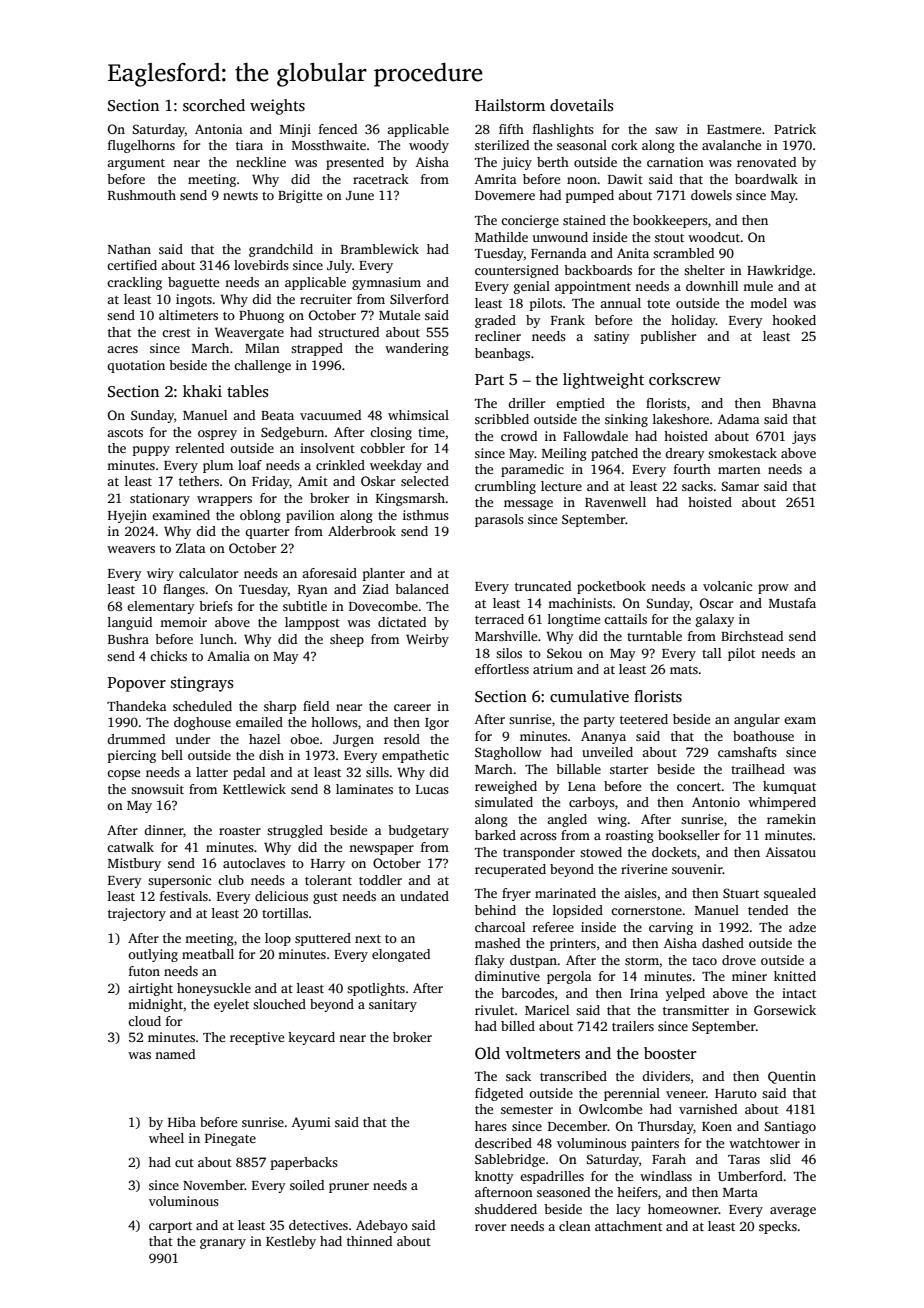  What do you see at coordinates (182, 1122) in the screenshot?
I see `Hiba` at bounding box center [182, 1122].
